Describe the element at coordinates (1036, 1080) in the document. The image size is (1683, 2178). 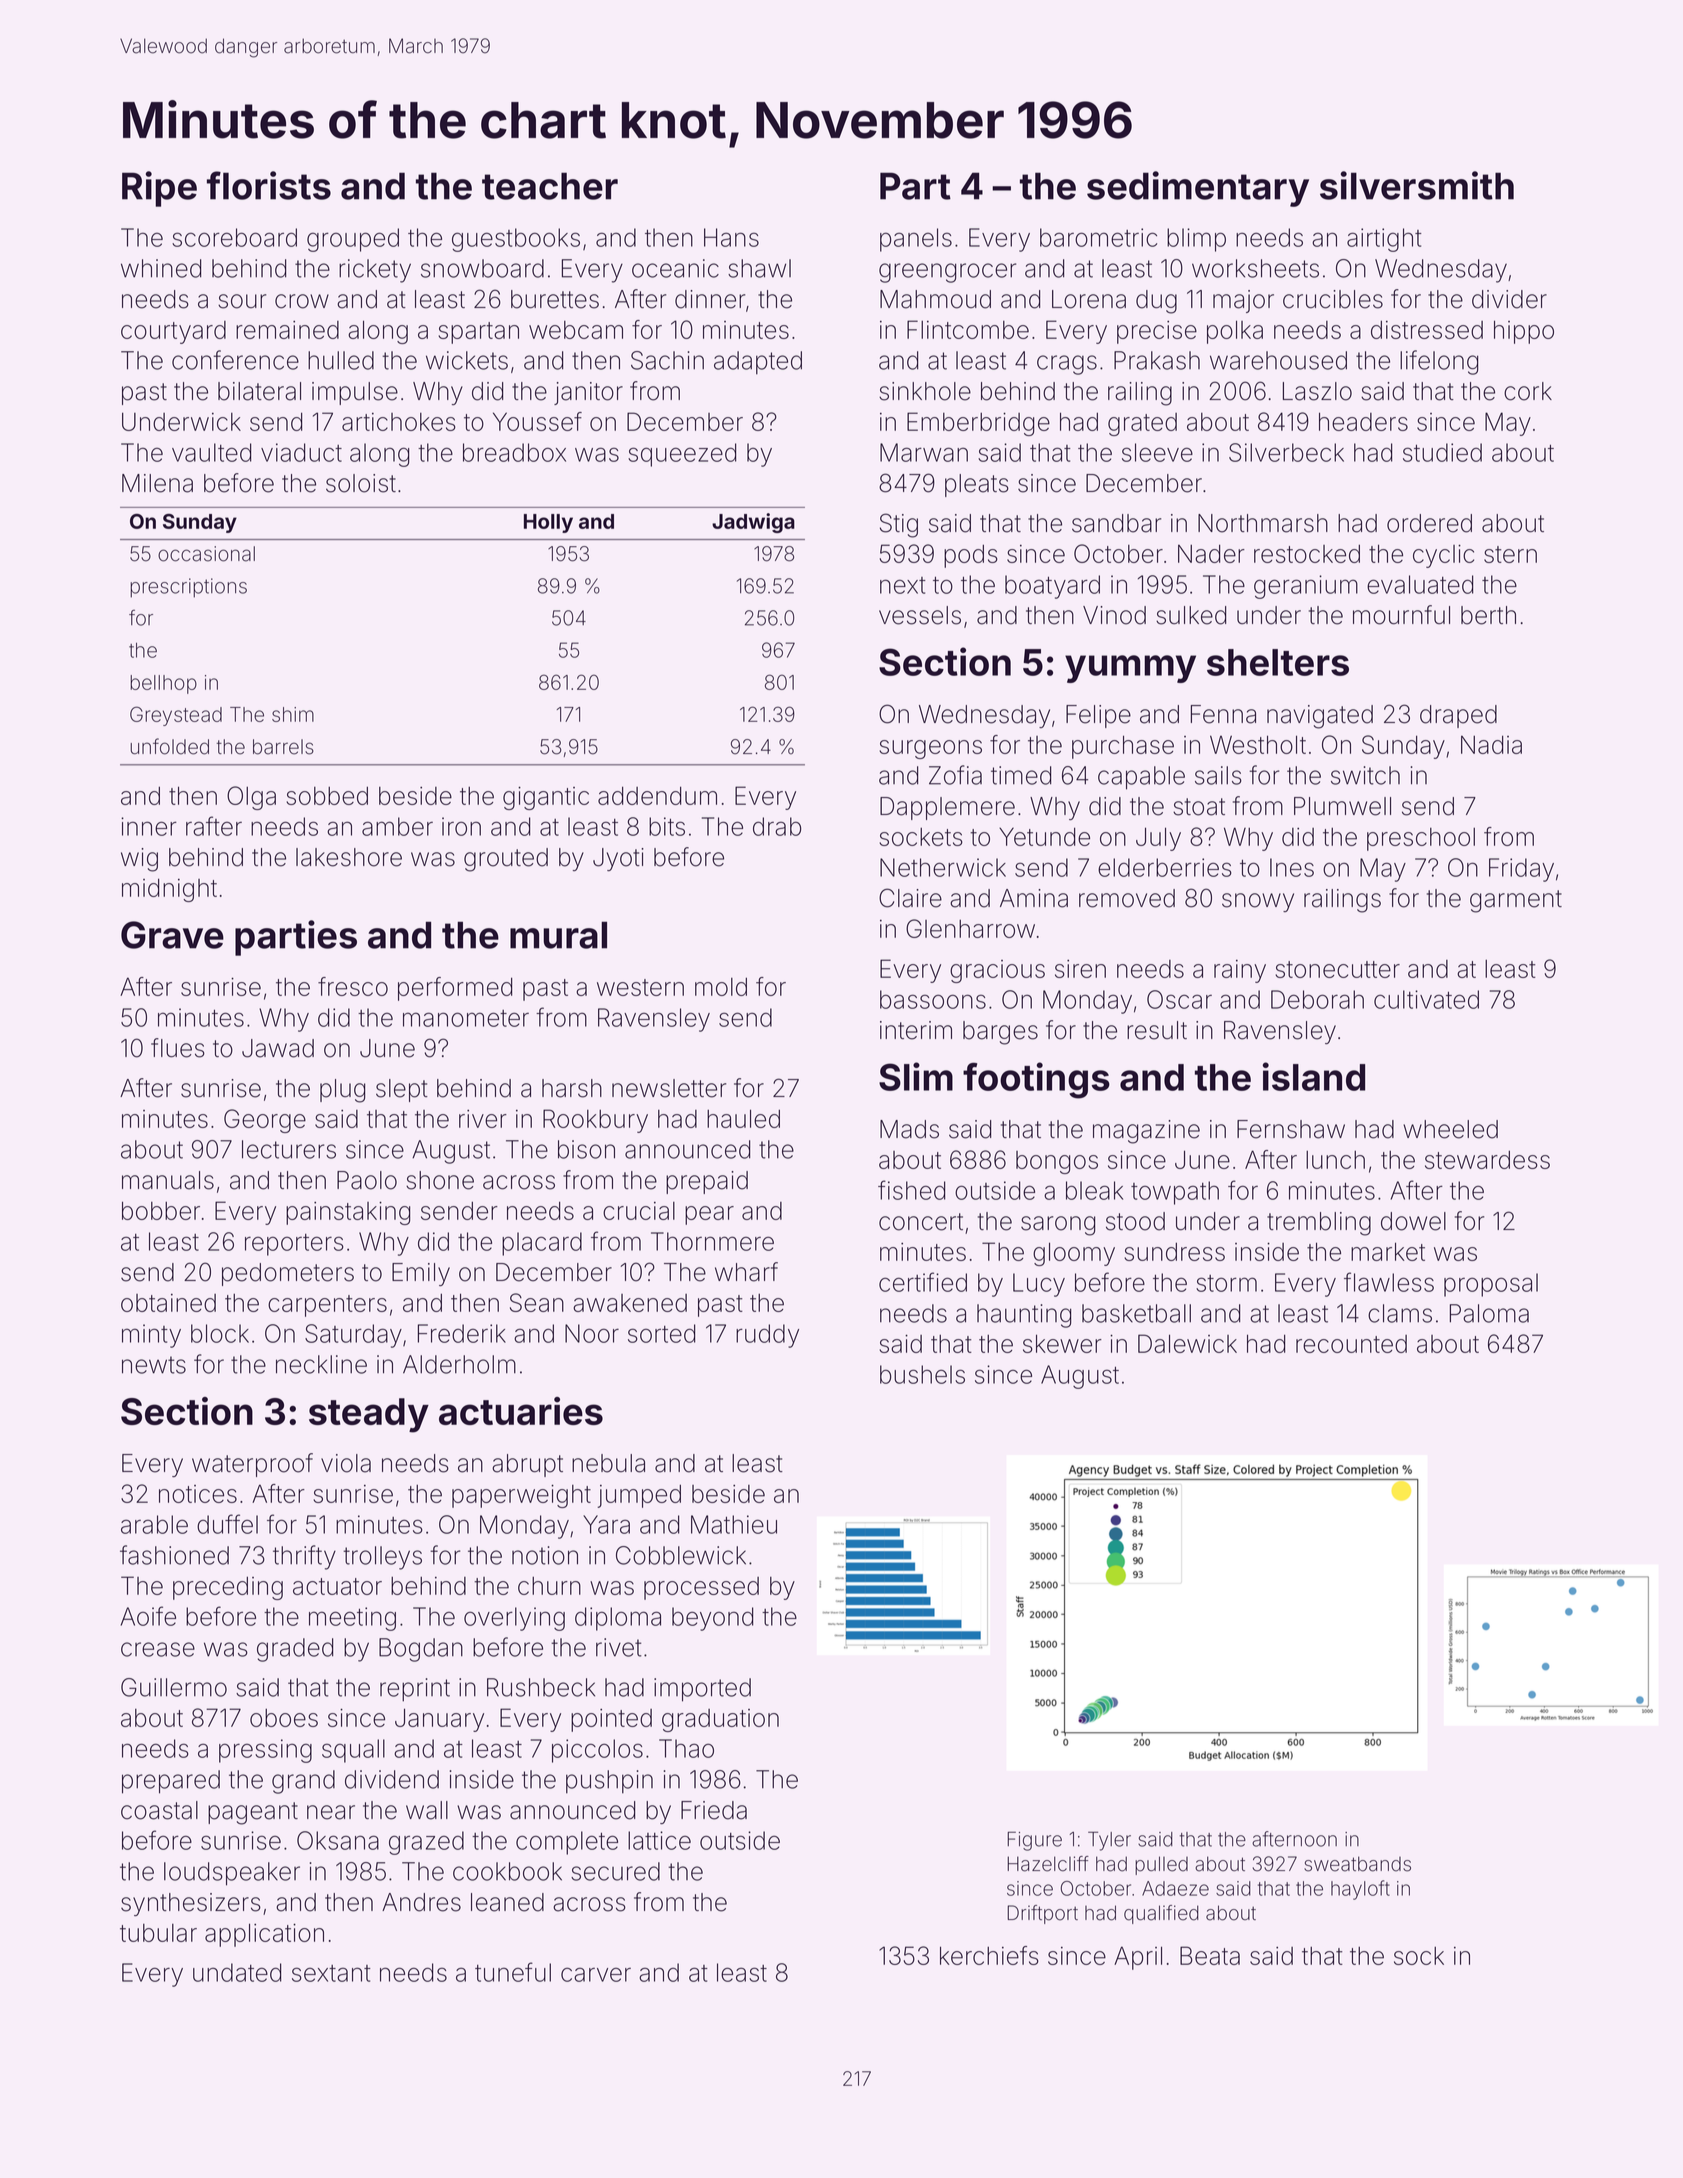
I see `footings` at that location.
